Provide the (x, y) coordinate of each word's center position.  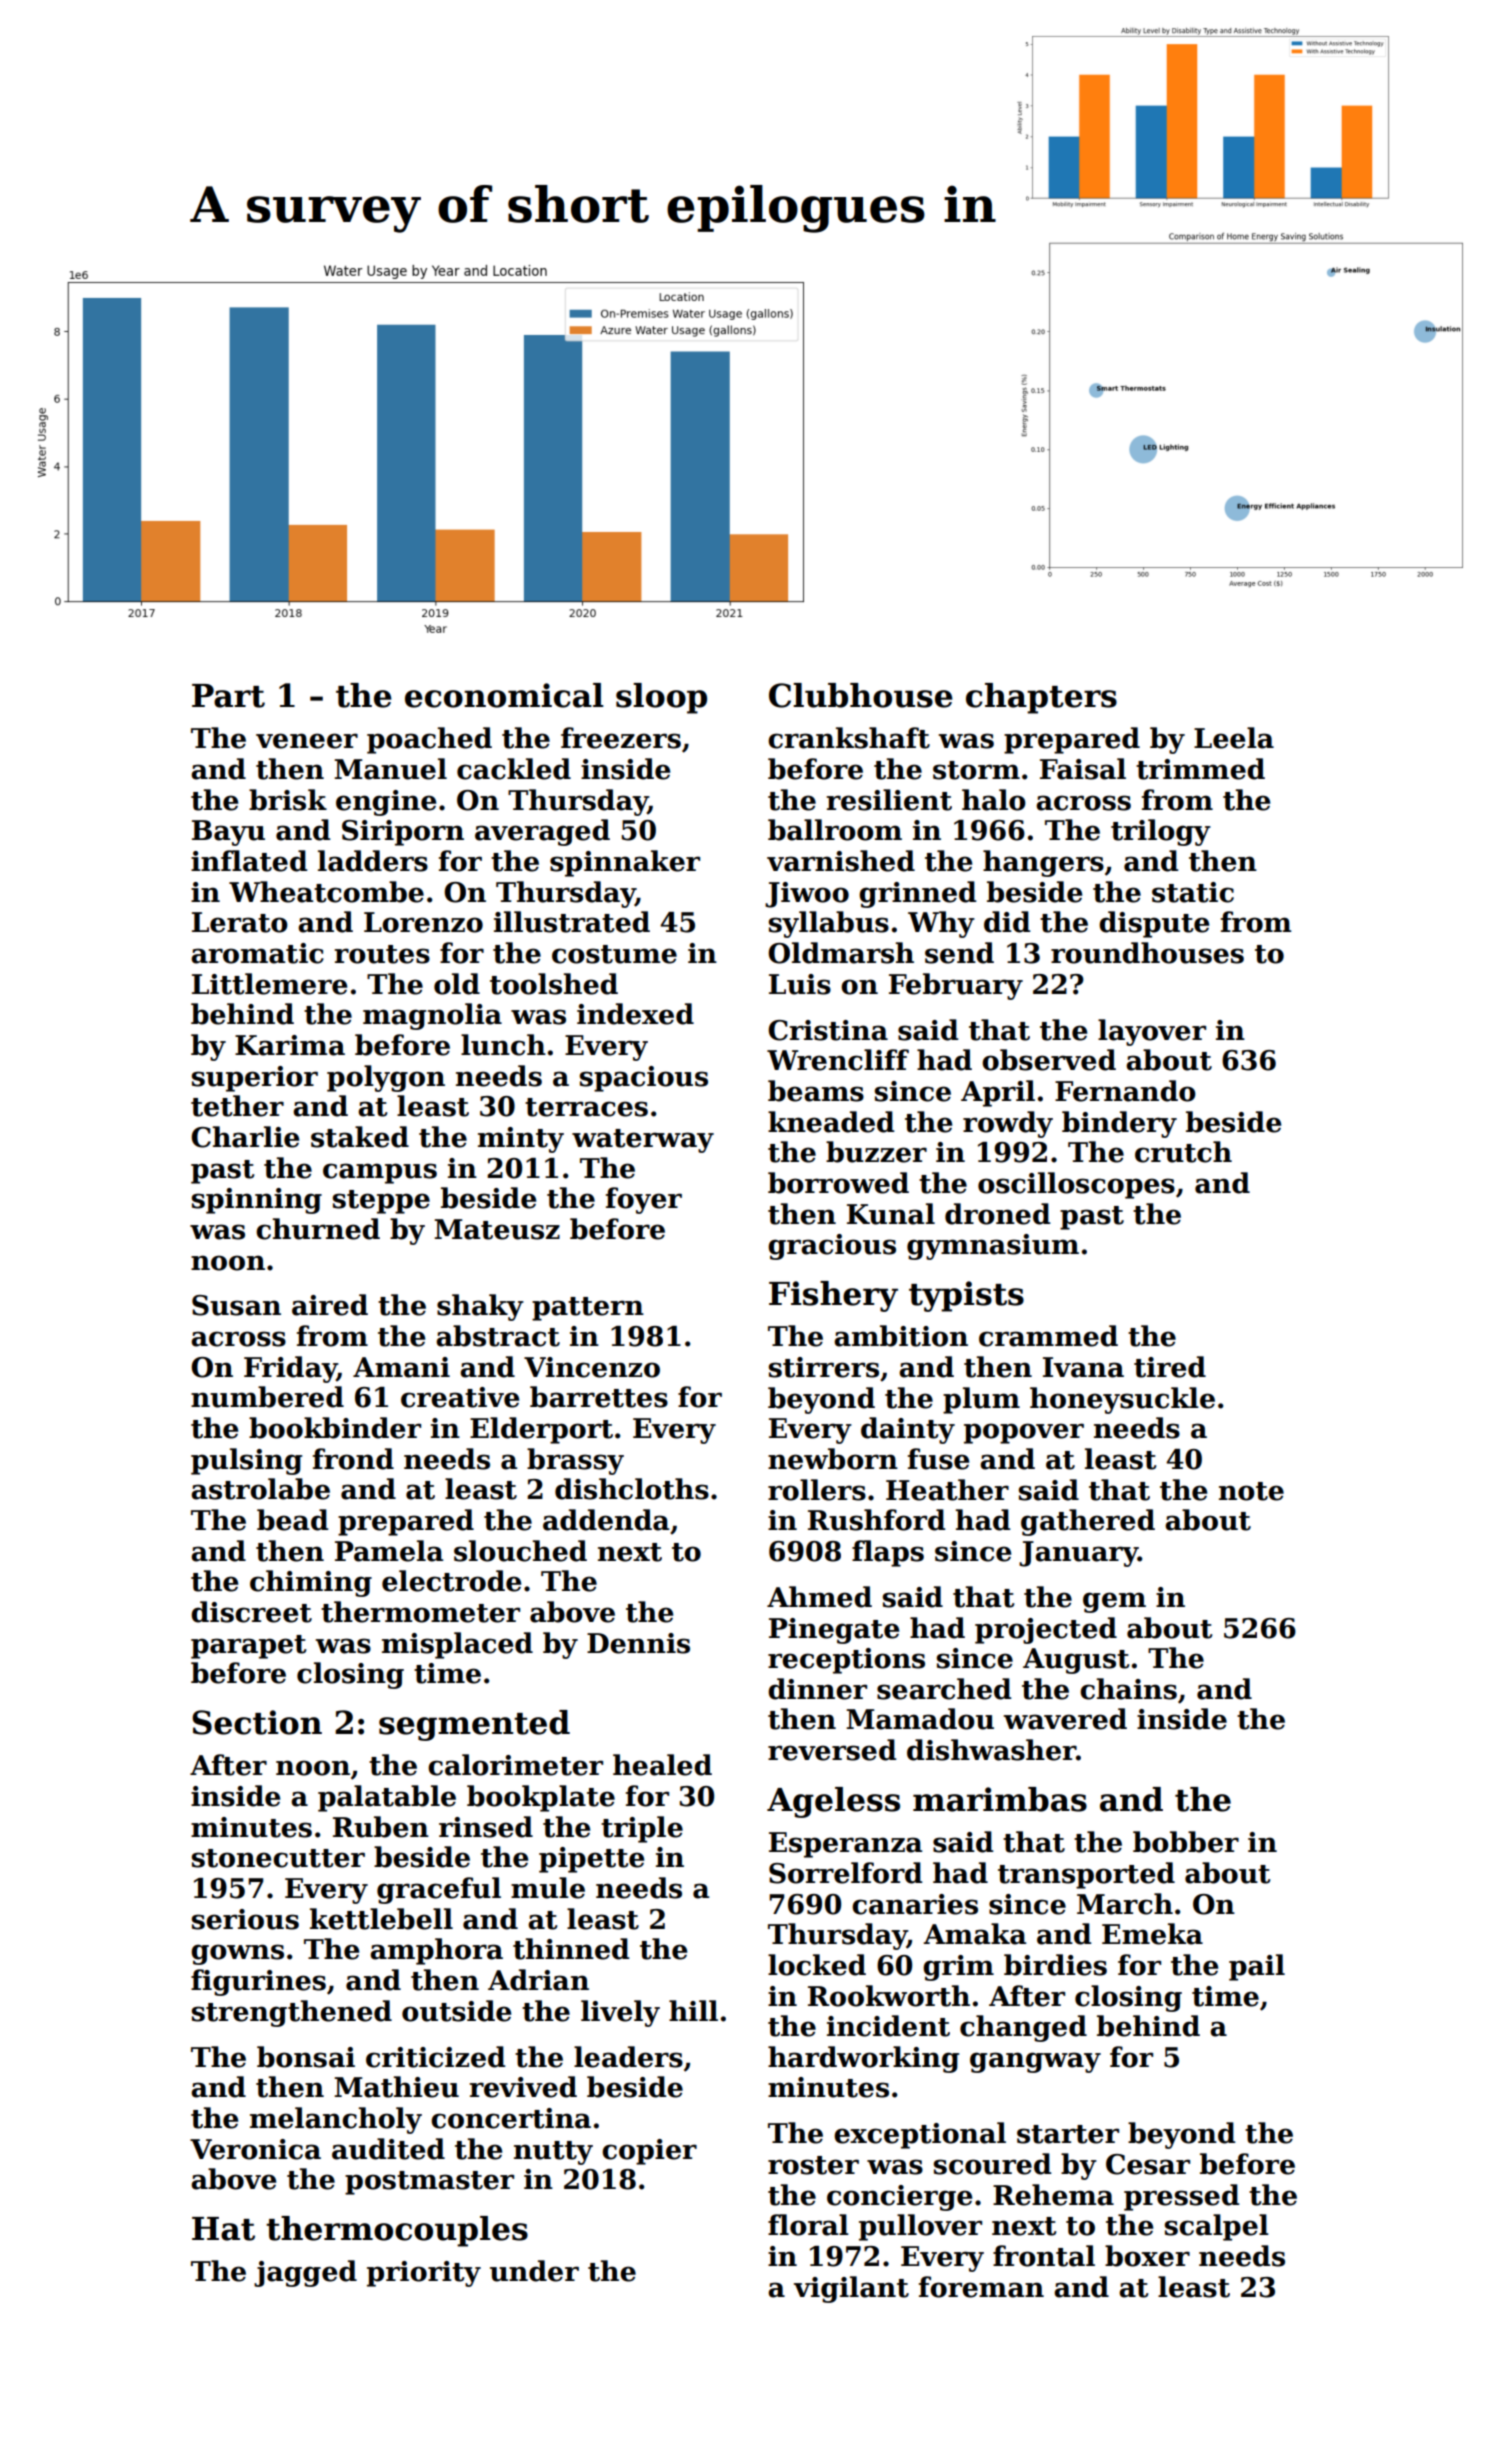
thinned (571, 1949)
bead (293, 1520)
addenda (606, 1520)
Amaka (974, 1934)
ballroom (835, 830)
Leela (1234, 738)
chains (1128, 1689)
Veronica (255, 2149)
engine (386, 803)
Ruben (381, 1827)
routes (382, 954)
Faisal (1083, 769)
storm (976, 770)
